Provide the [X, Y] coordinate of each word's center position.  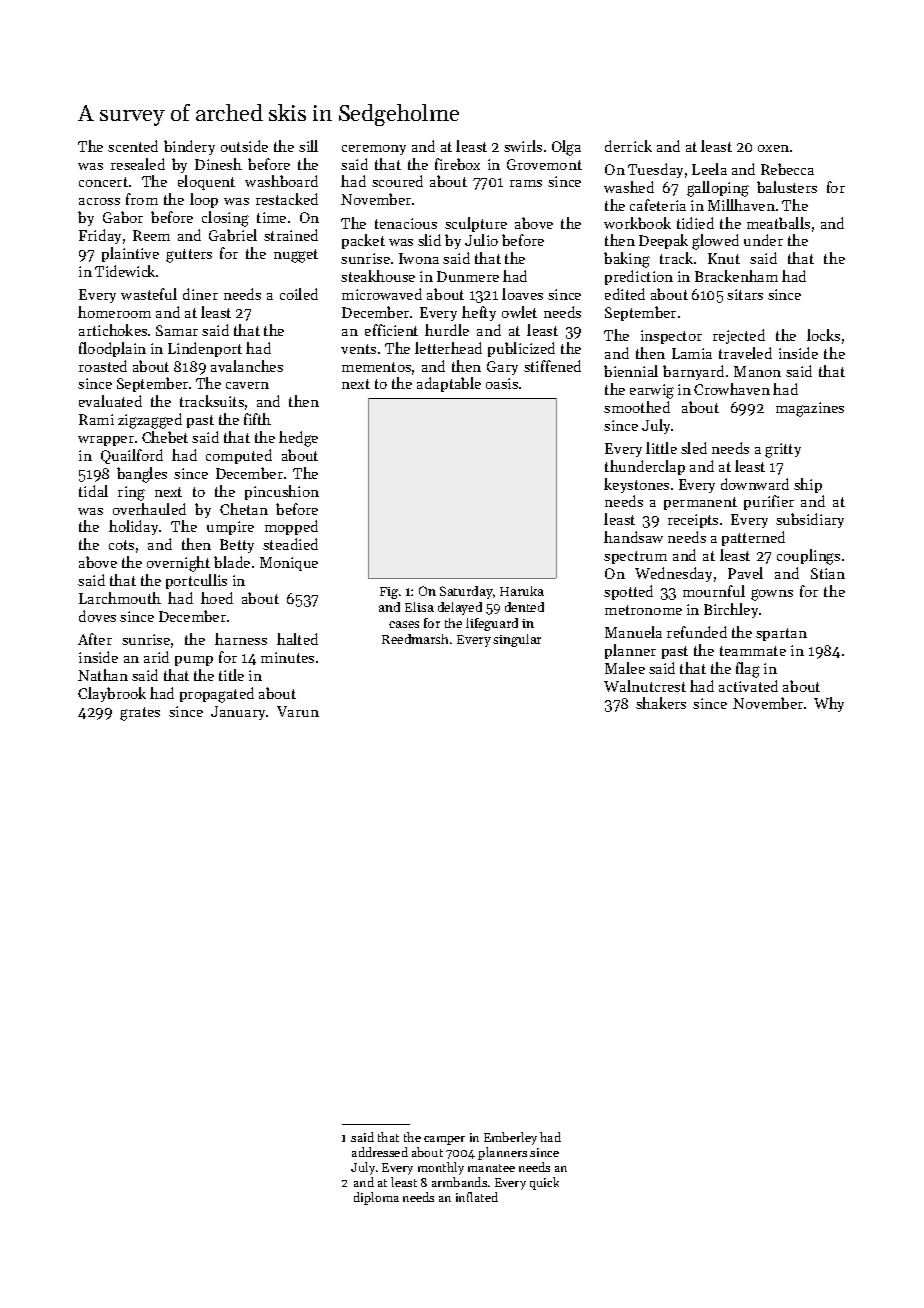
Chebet [165, 437]
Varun [298, 711]
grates [140, 714]
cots [121, 545]
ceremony [374, 150]
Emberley [510, 1138]
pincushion [282, 492]
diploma [376, 1198]
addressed [380, 1152]
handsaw [633, 537]
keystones [636, 485]
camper [444, 1140]
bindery [189, 147]
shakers [661, 703]
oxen [773, 148]
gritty [783, 450]
